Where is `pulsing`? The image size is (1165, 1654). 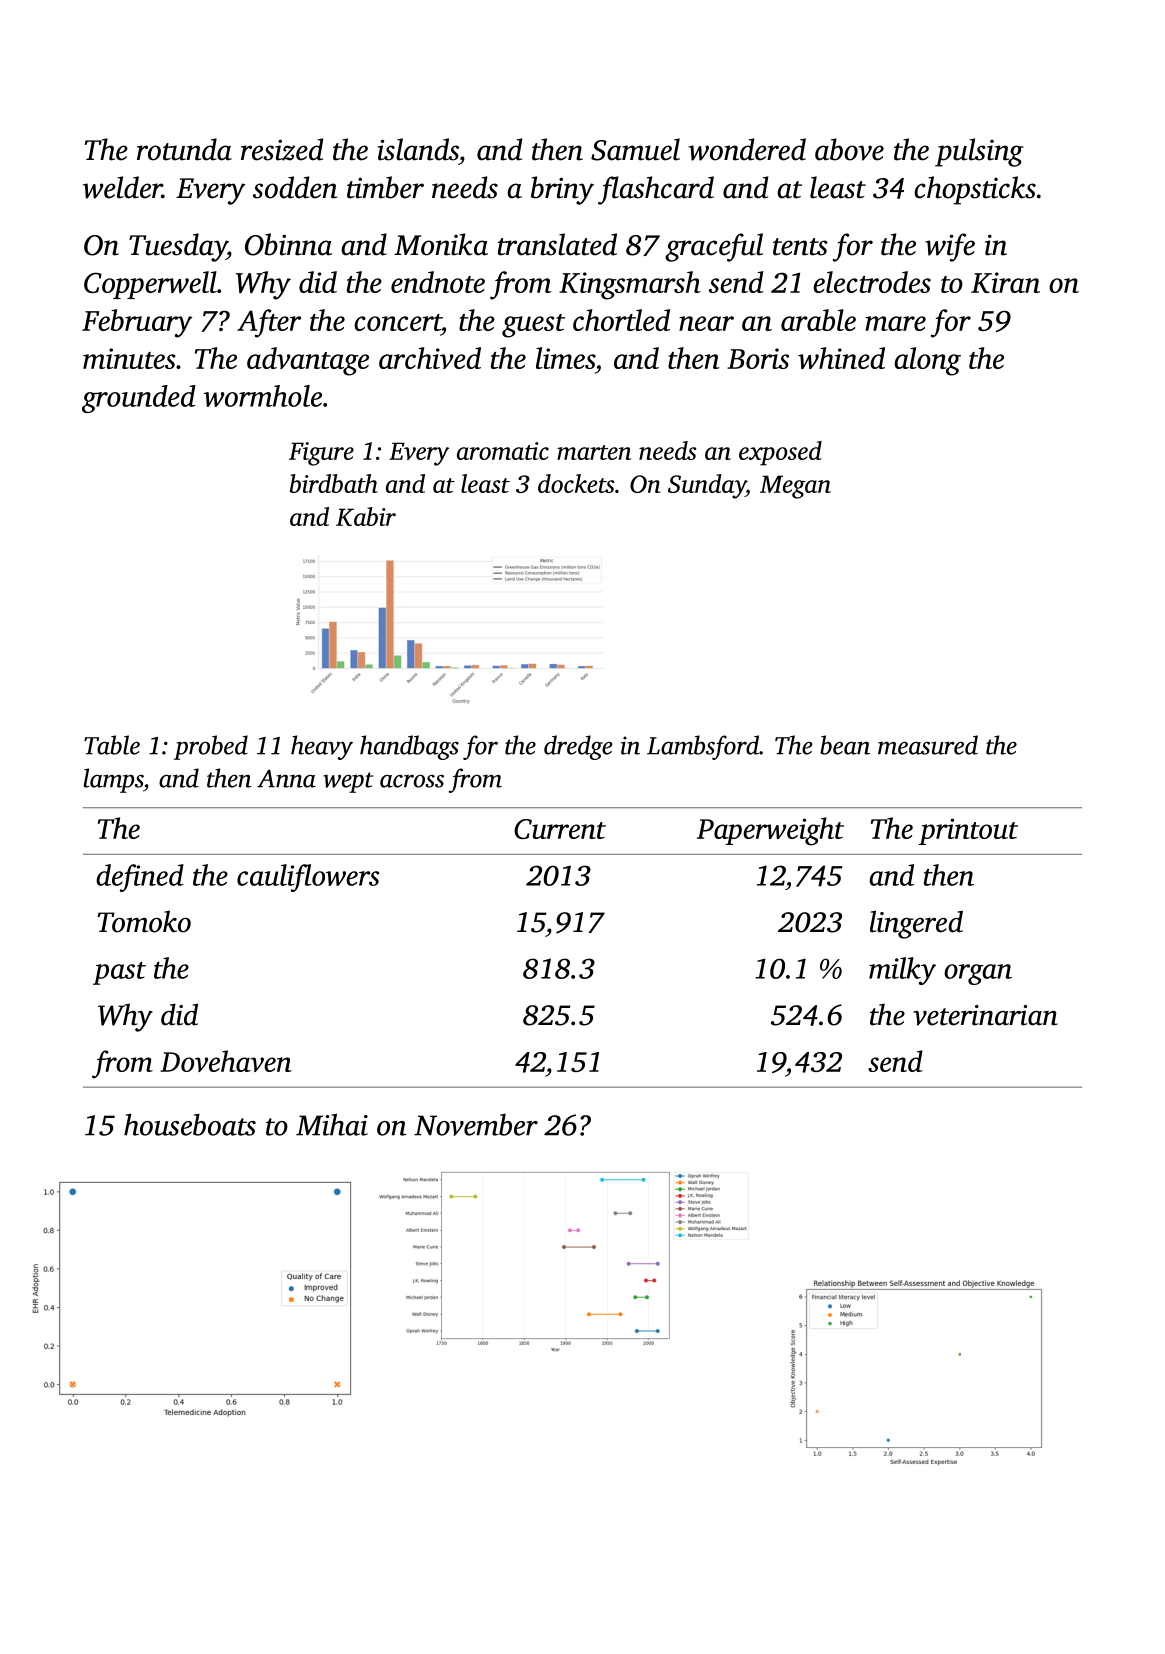 pulsing is located at coordinates (979, 152).
